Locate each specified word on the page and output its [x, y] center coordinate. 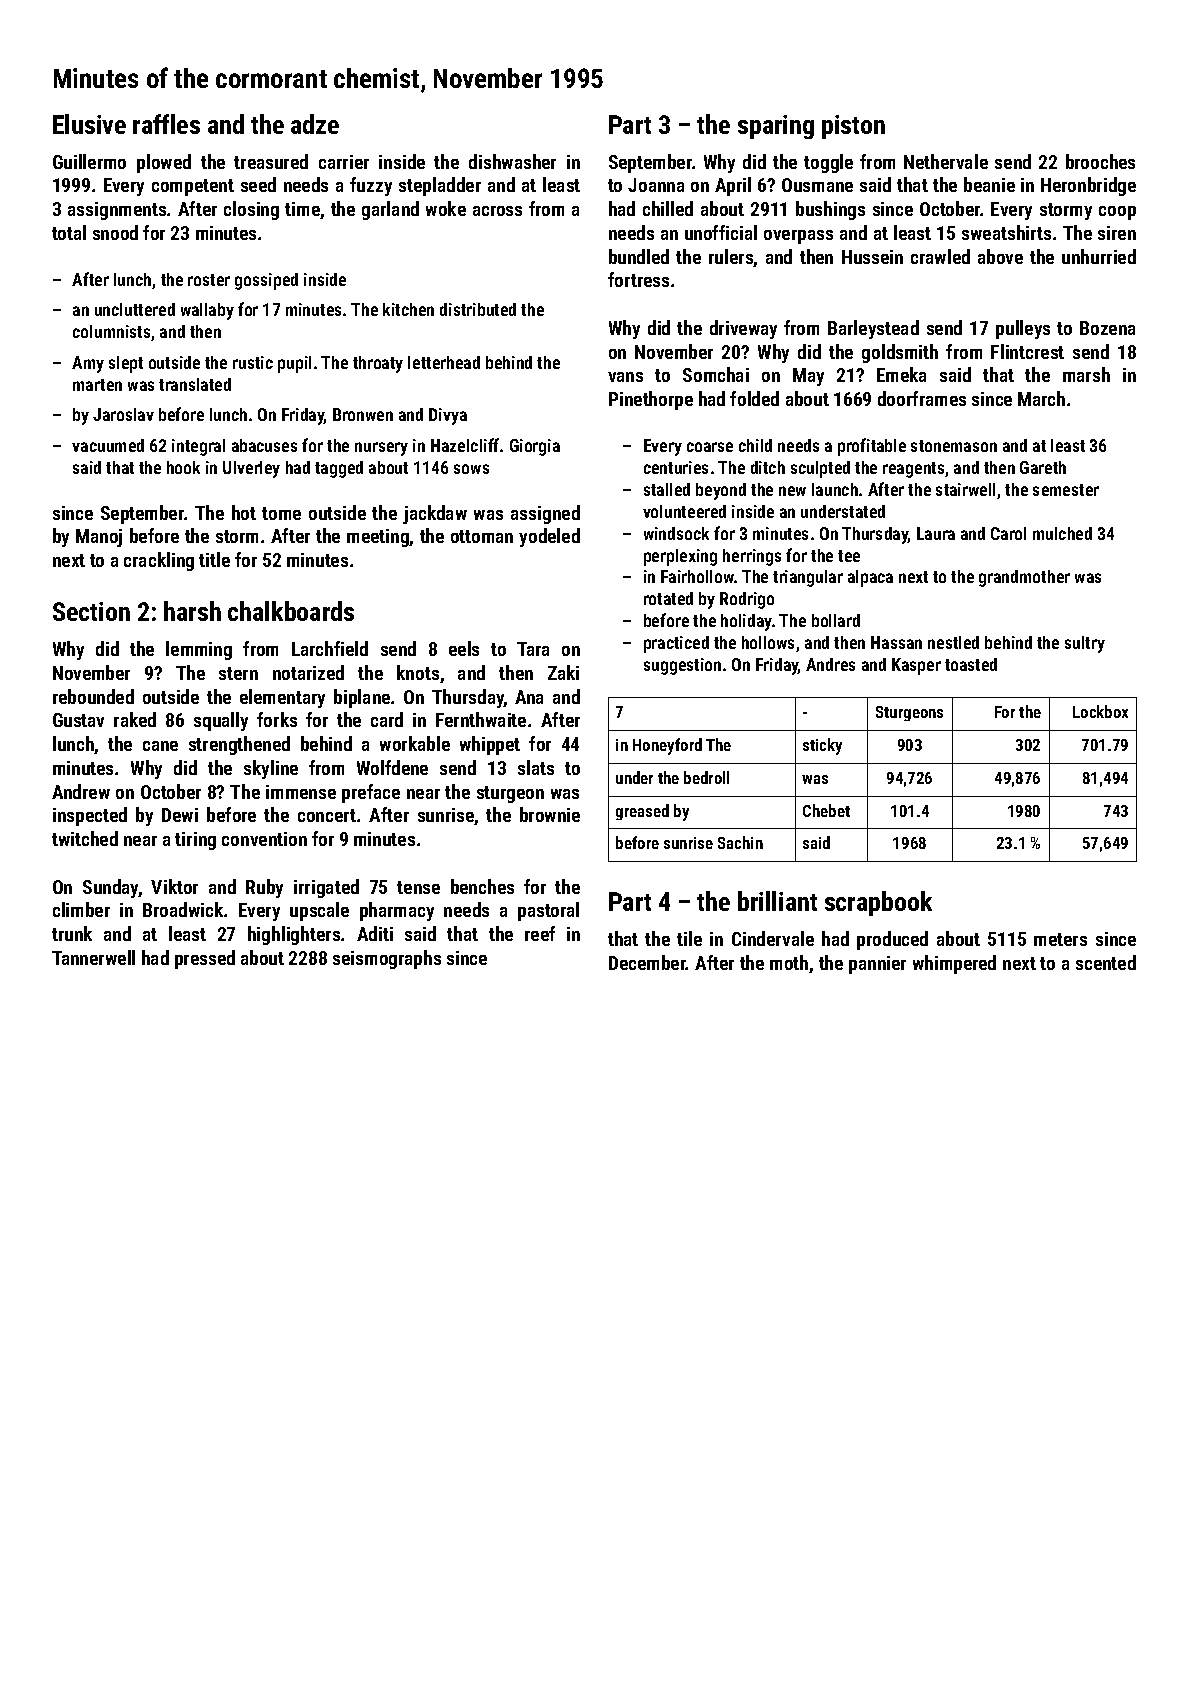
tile [689, 938]
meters [1060, 939]
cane [160, 746]
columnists [111, 331]
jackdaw [435, 514]
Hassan [896, 642]
